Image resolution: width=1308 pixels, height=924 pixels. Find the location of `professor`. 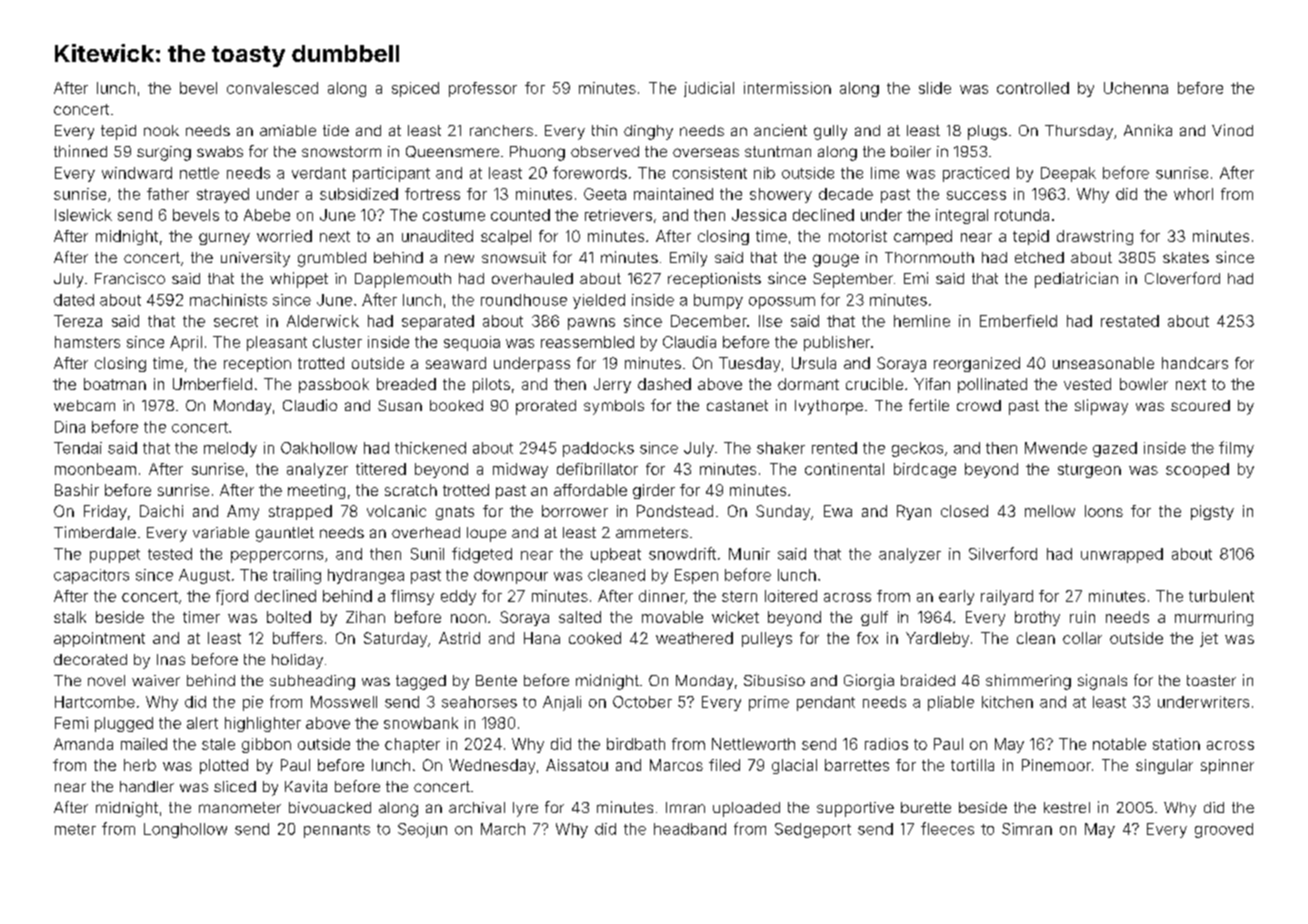

professor is located at coordinates (483, 89).
